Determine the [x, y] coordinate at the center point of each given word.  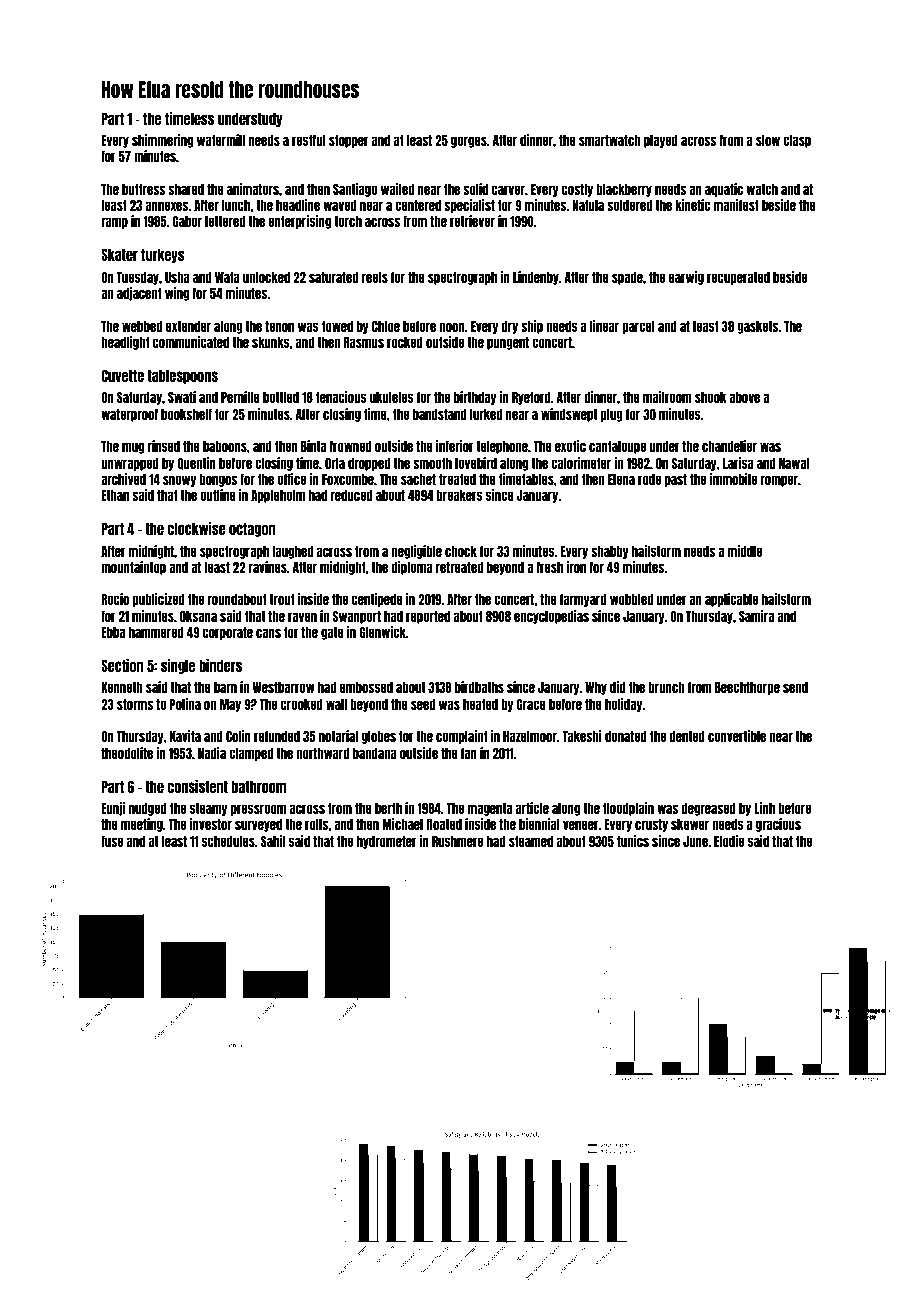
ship [532, 327]
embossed [366, 687]
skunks [271, 342]
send [795, 687]
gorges [469, 142]
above [744, 397]
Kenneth [122, 687]
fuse [112, 841]
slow [768, 140]
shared [186, 189]
